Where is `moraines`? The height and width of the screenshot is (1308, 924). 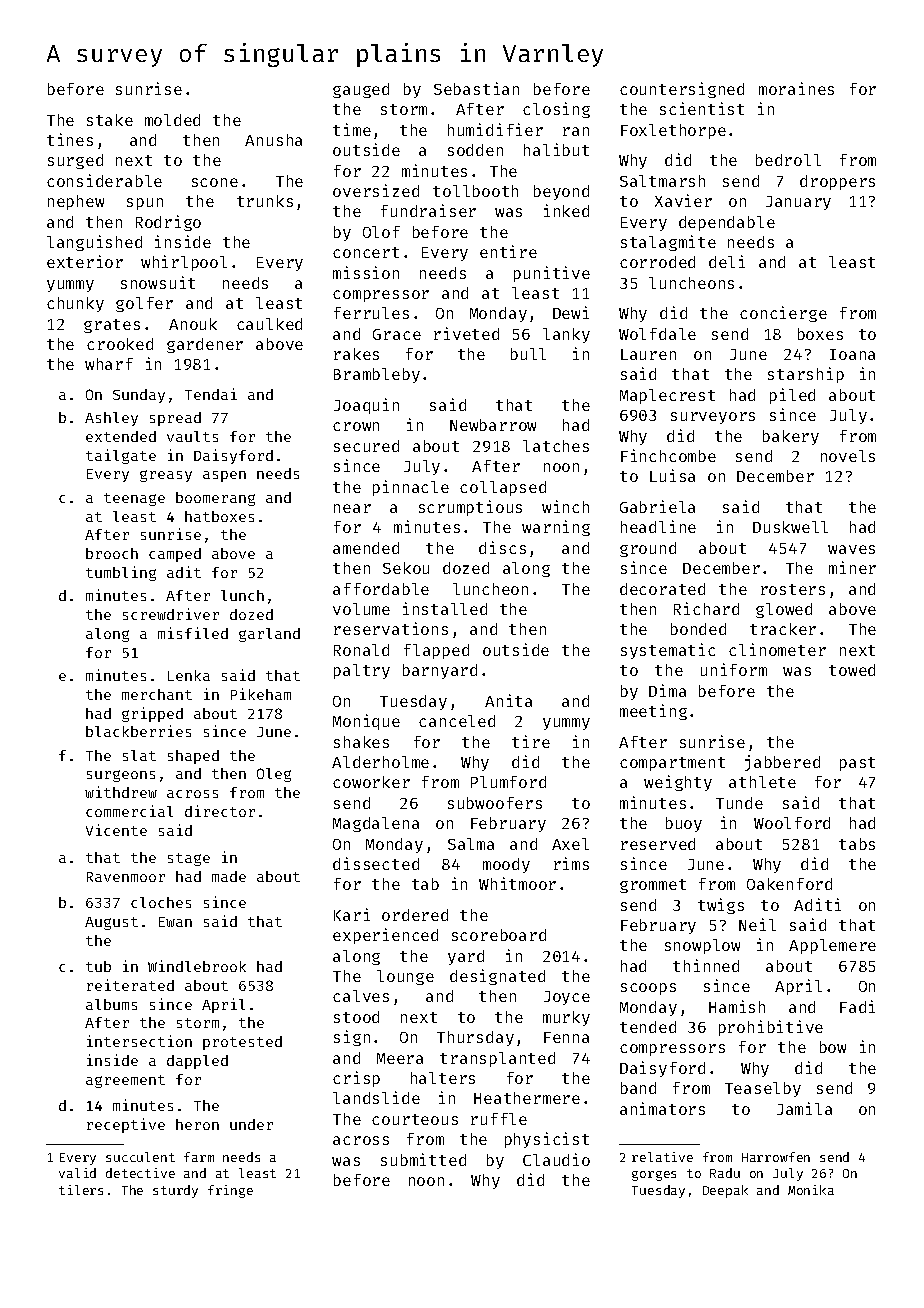 moraines is located at coordinates (796, 88).
